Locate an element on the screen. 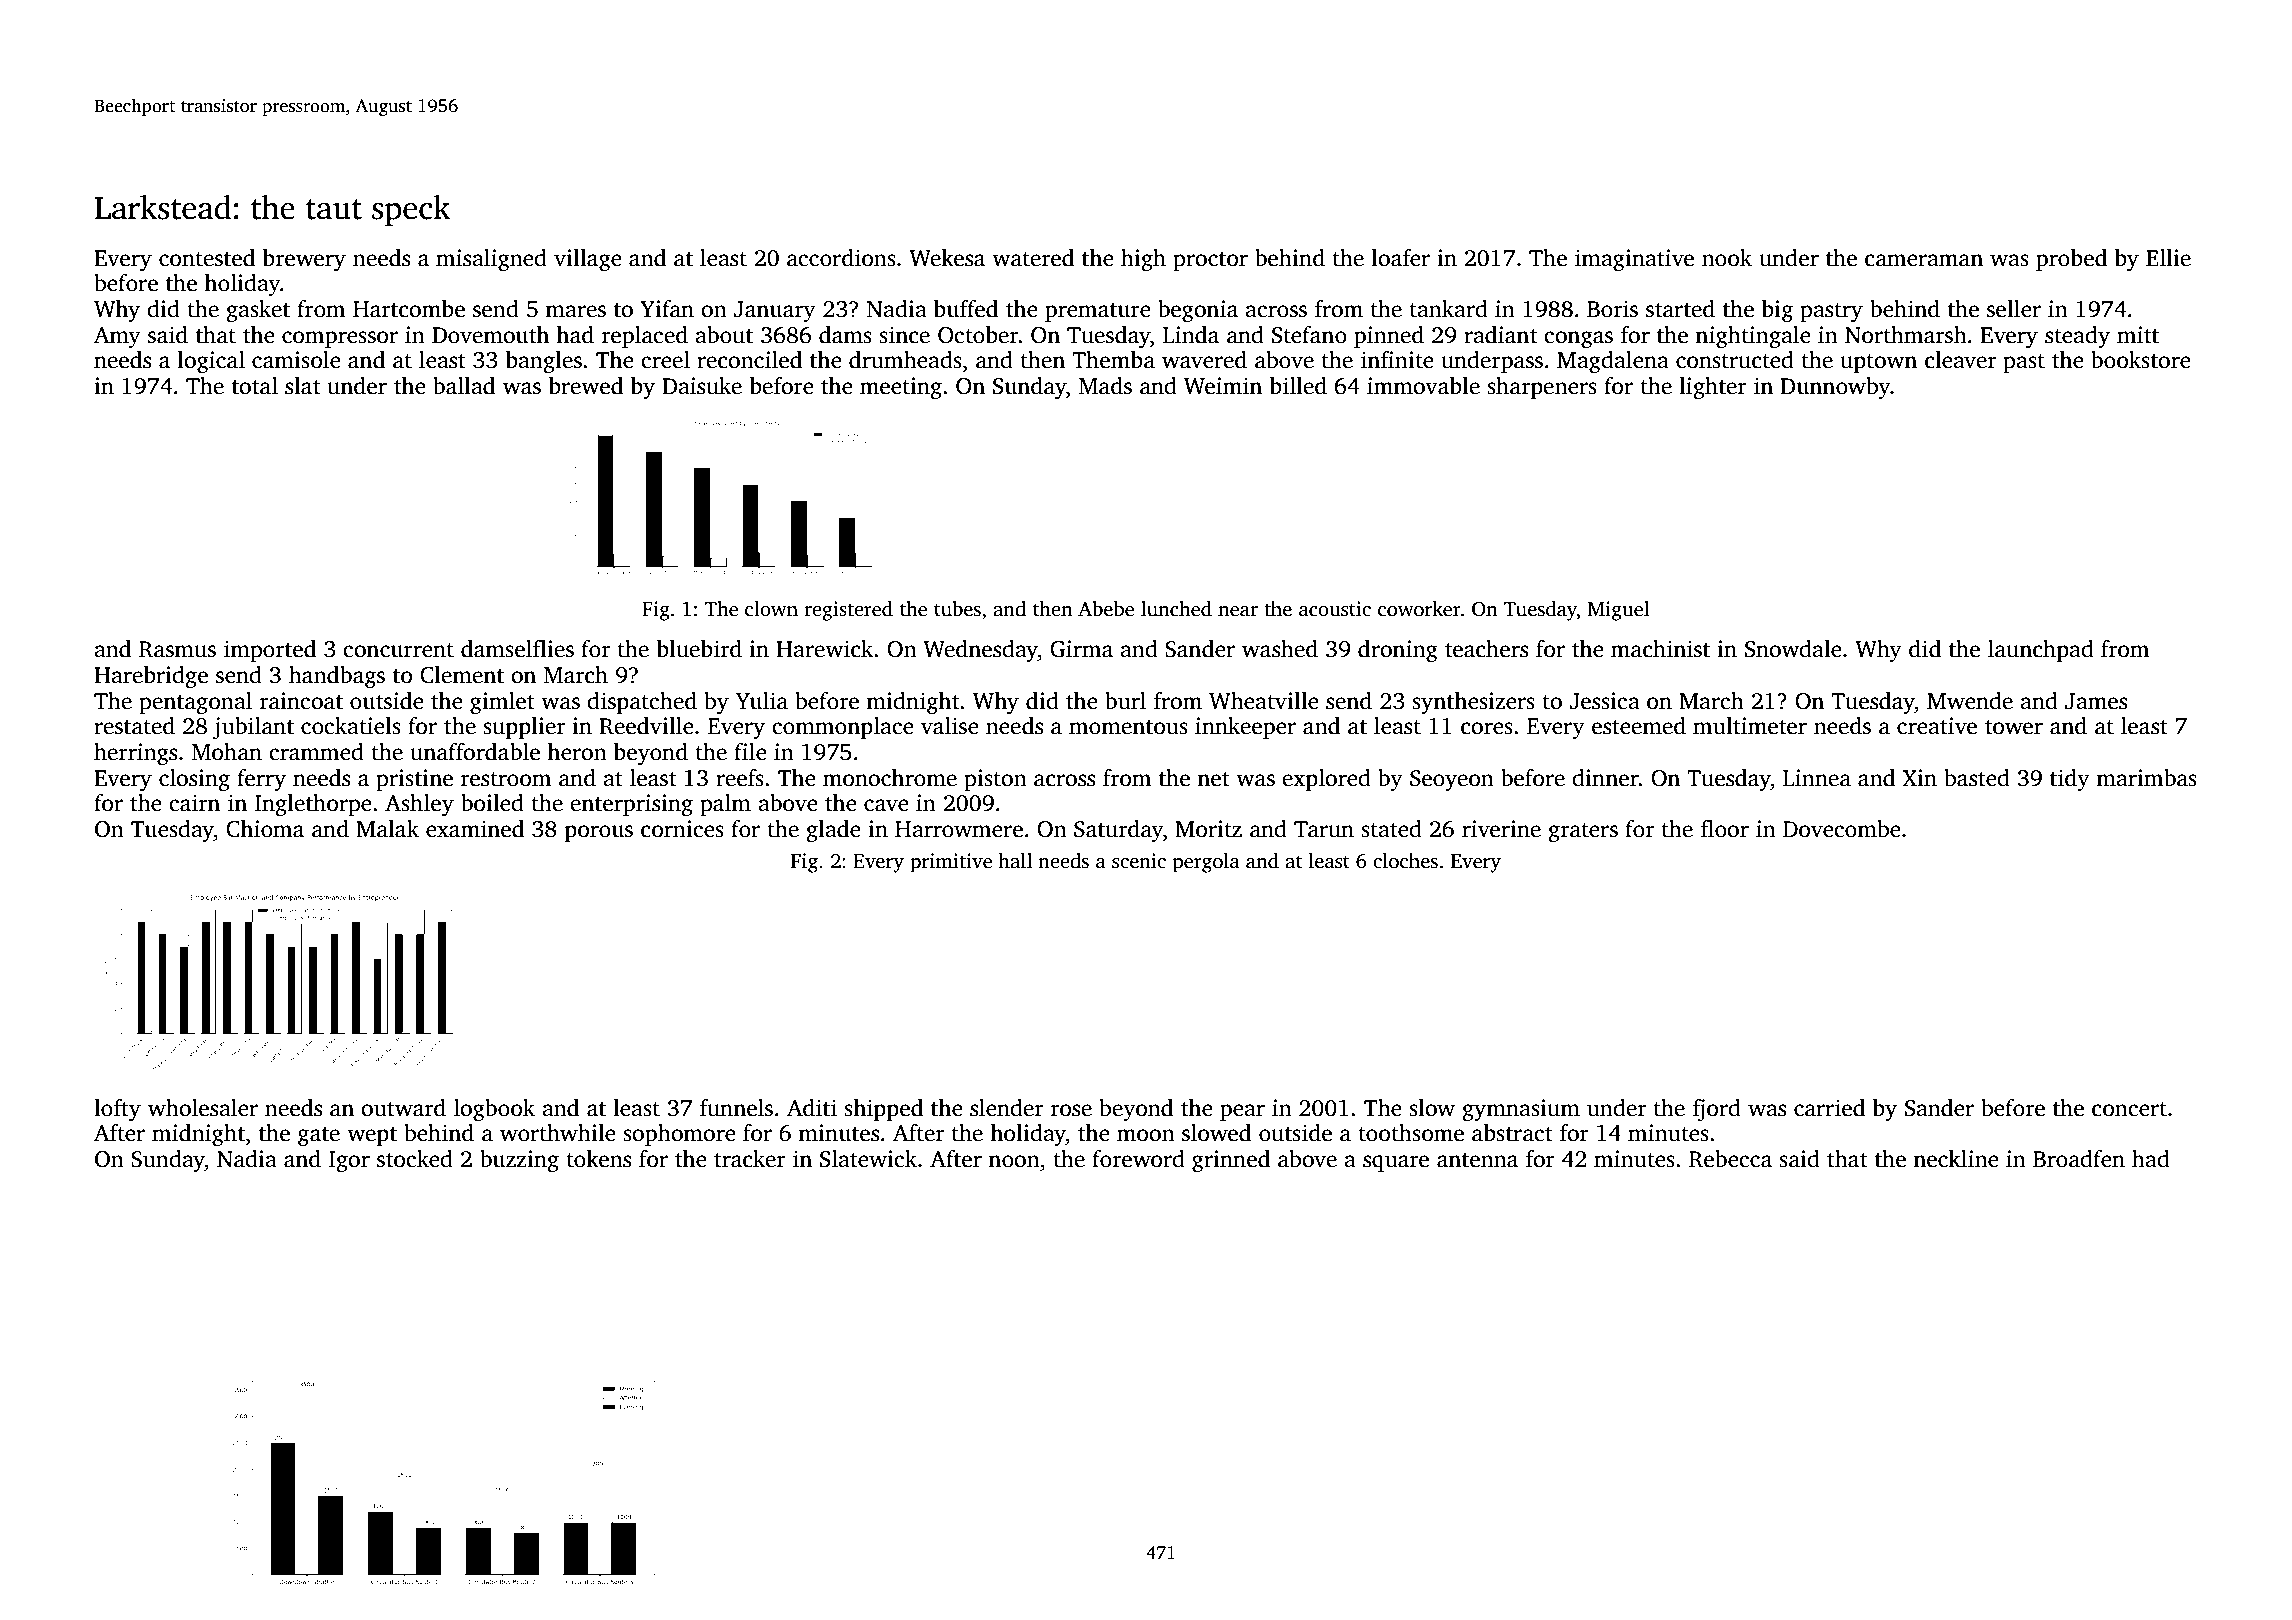 Image resolution: width=2292 pixels, height=1620 pixels. closing is located at coordinates (194, 780).
